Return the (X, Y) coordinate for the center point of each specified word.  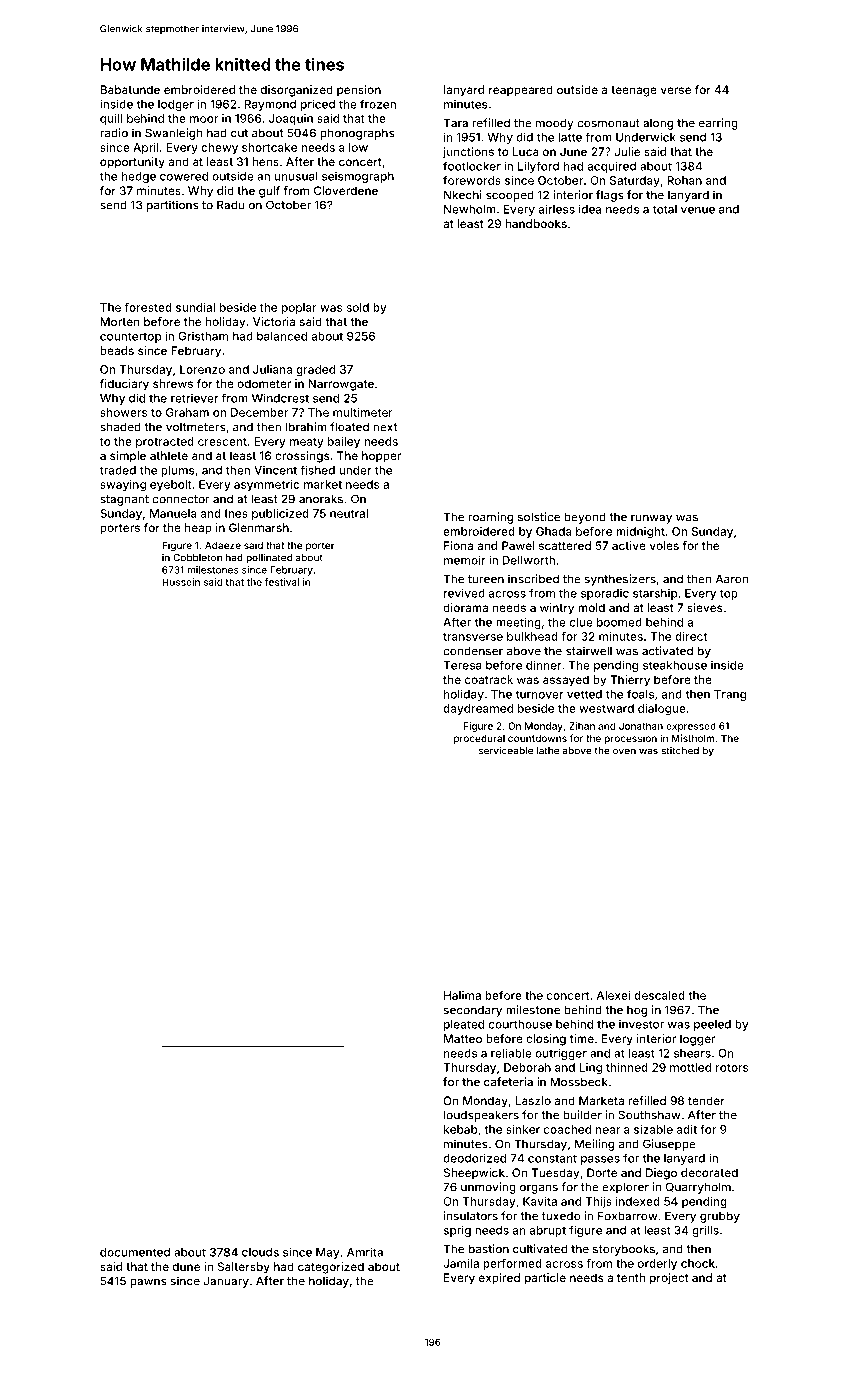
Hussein (181, 582)
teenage (634, 91)
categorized (331, 1268)
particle (545, 1279)
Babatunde (130, 89)
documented (135, 1252)
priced (318, 105)
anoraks (321, 499)
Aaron (732, 579)
